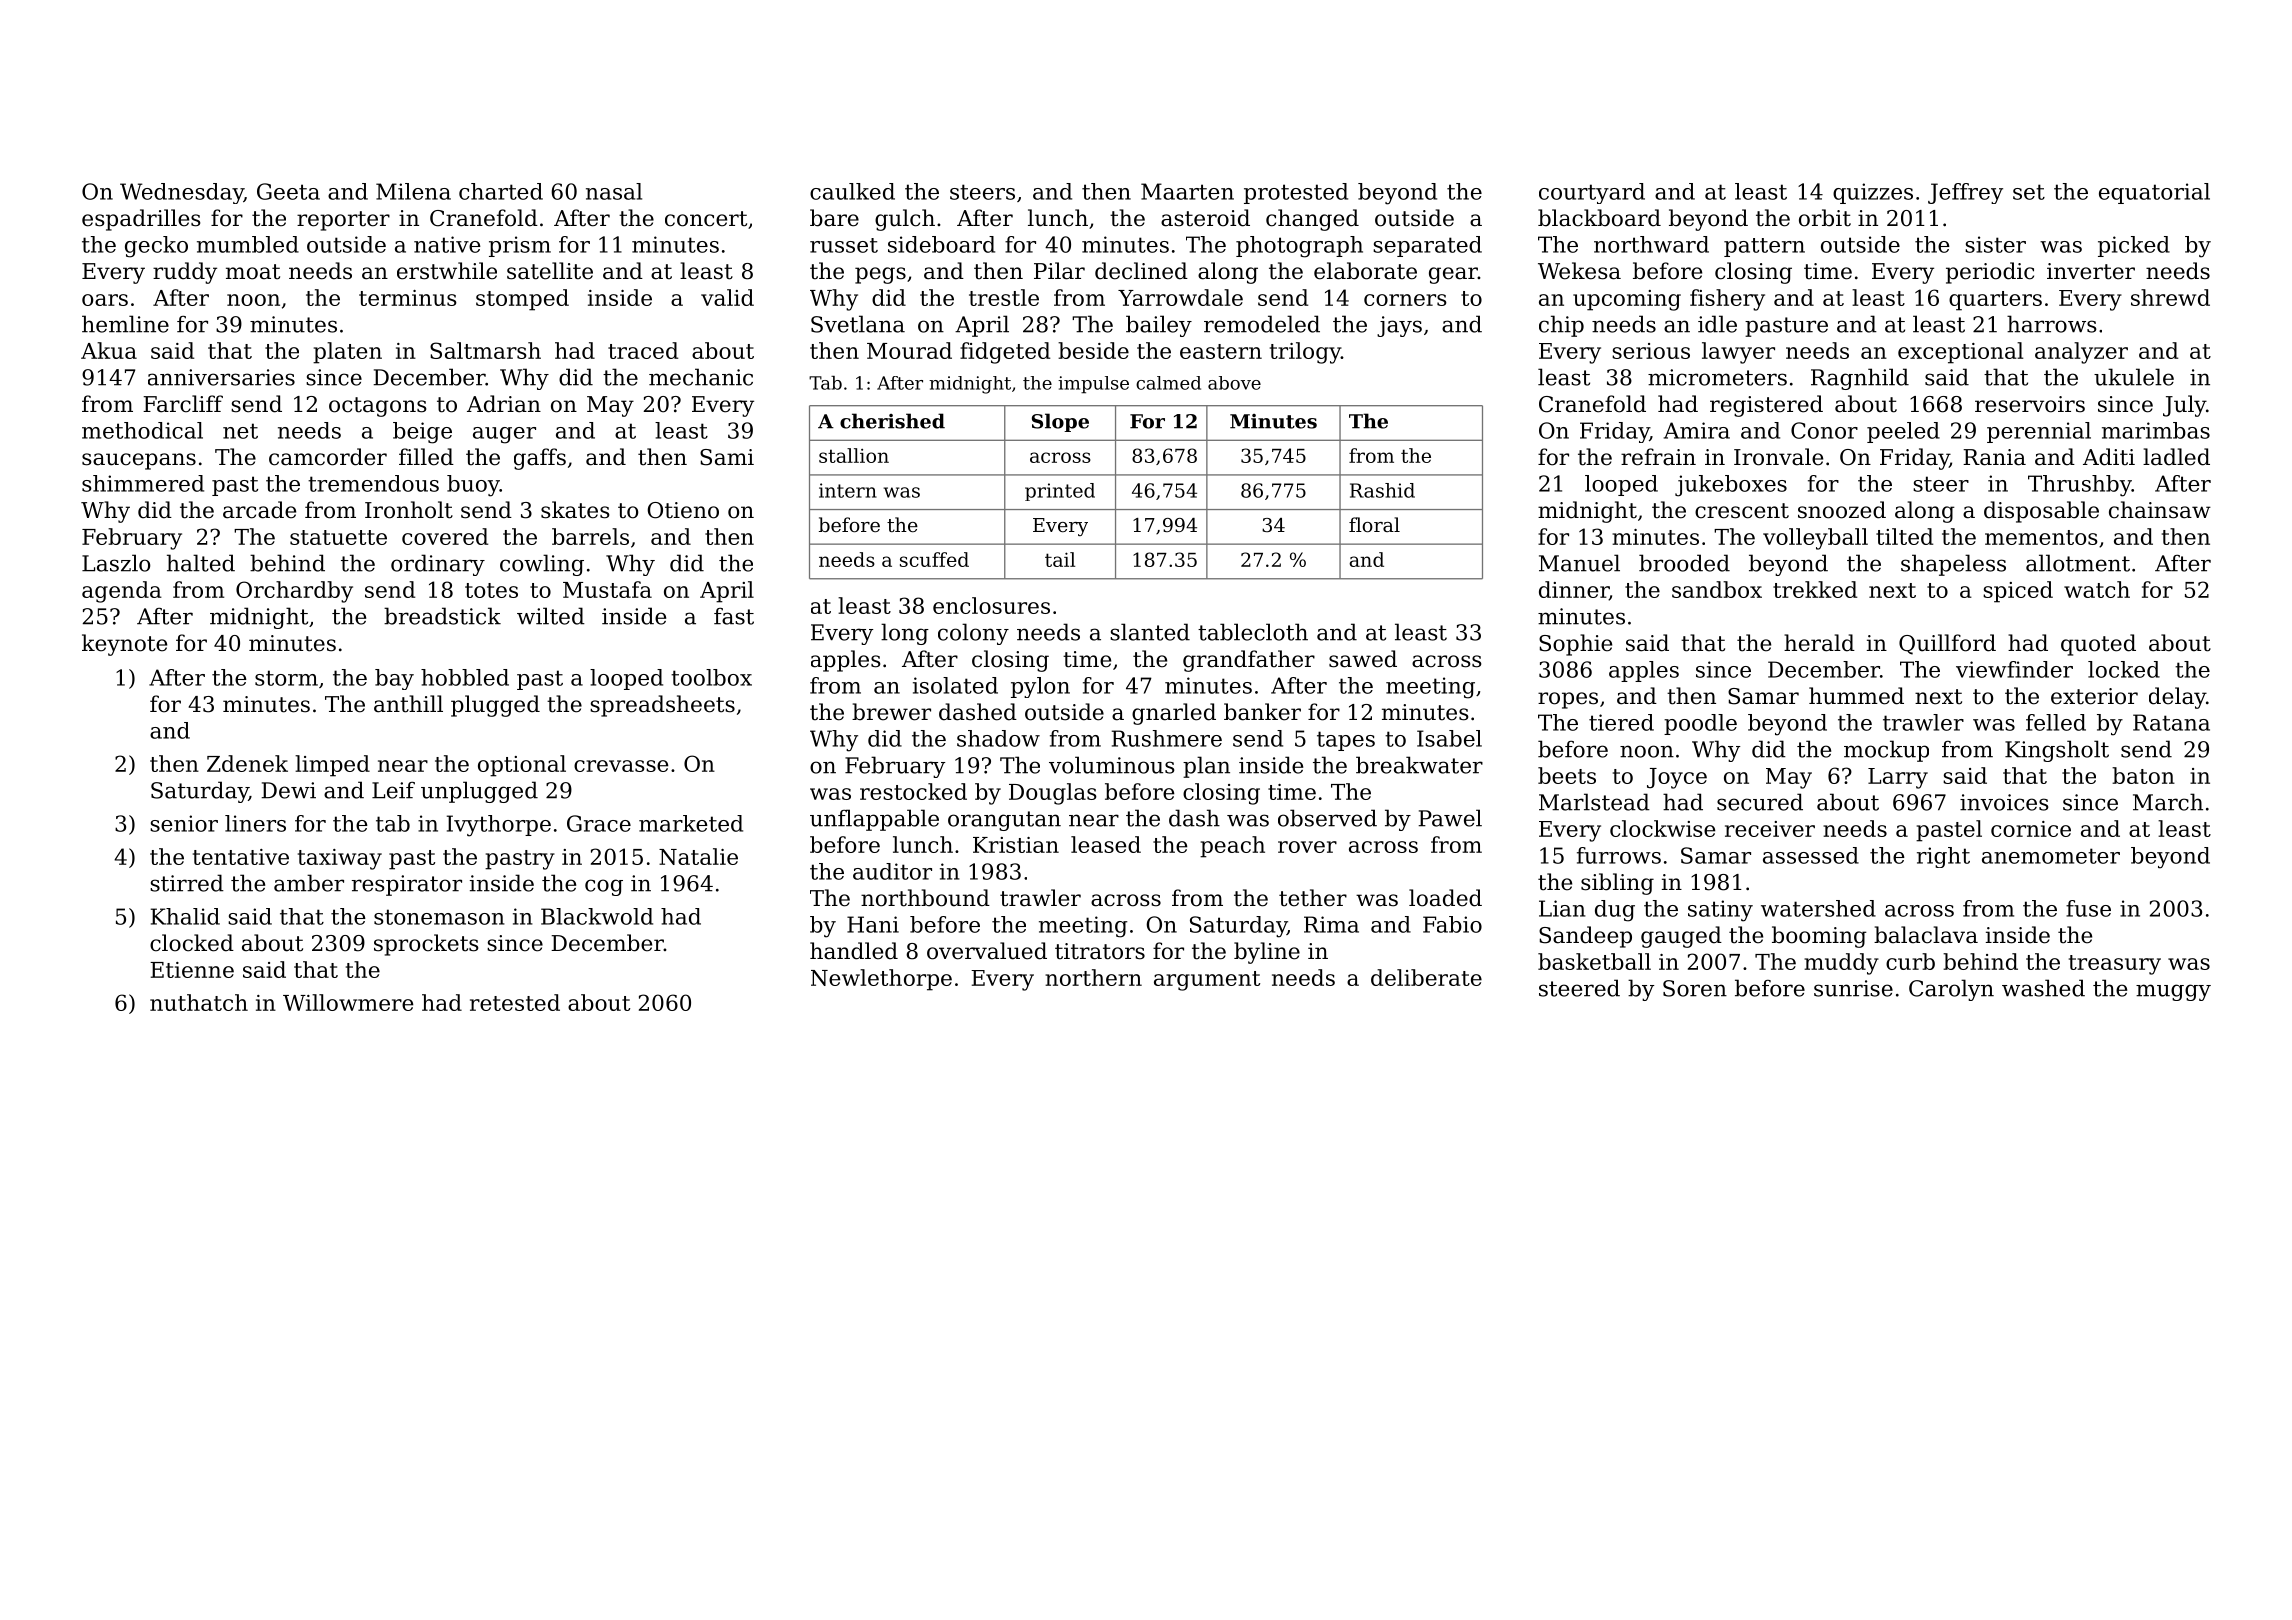  What do you see at coordinates (187, 883) in the page?
I see `stirred` at bounding box center [187, 883].
